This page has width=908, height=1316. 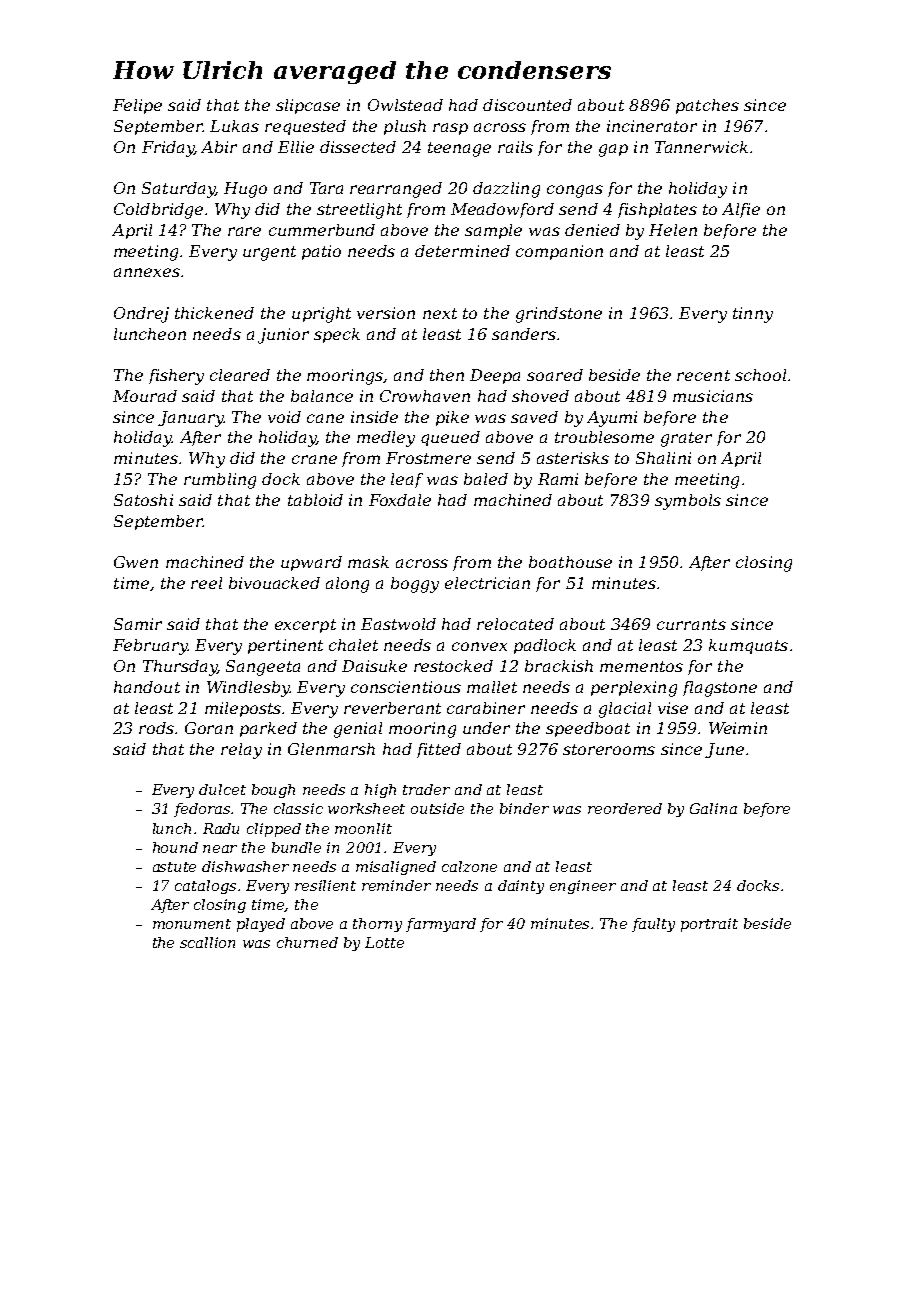 What do you see at coordinates (220, 481) in the page?
I see `rumbling` at bounding box center [220, 481].
